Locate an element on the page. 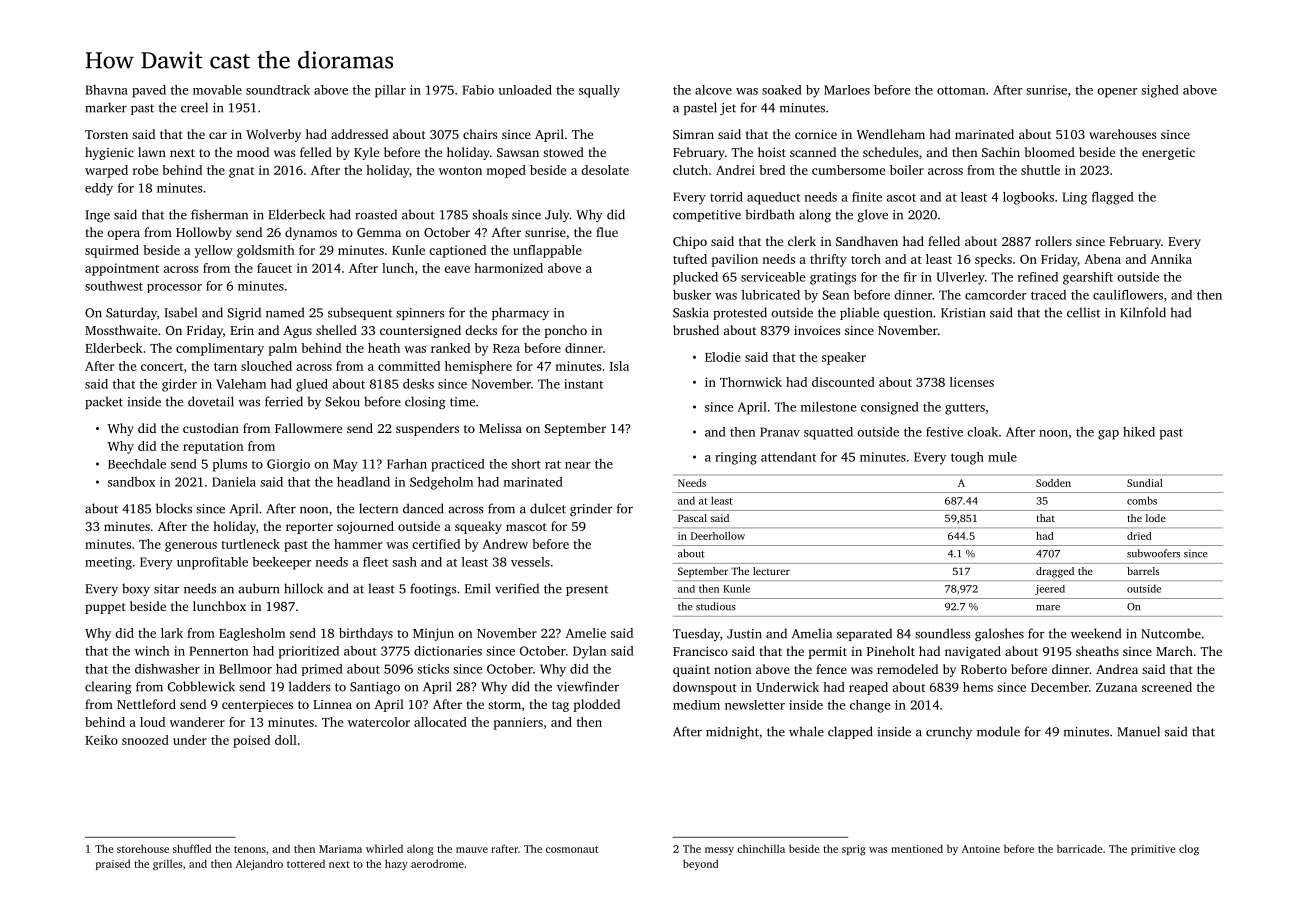 This image has height=924, width=1308. mare is located at coordinates (1048, 608).
